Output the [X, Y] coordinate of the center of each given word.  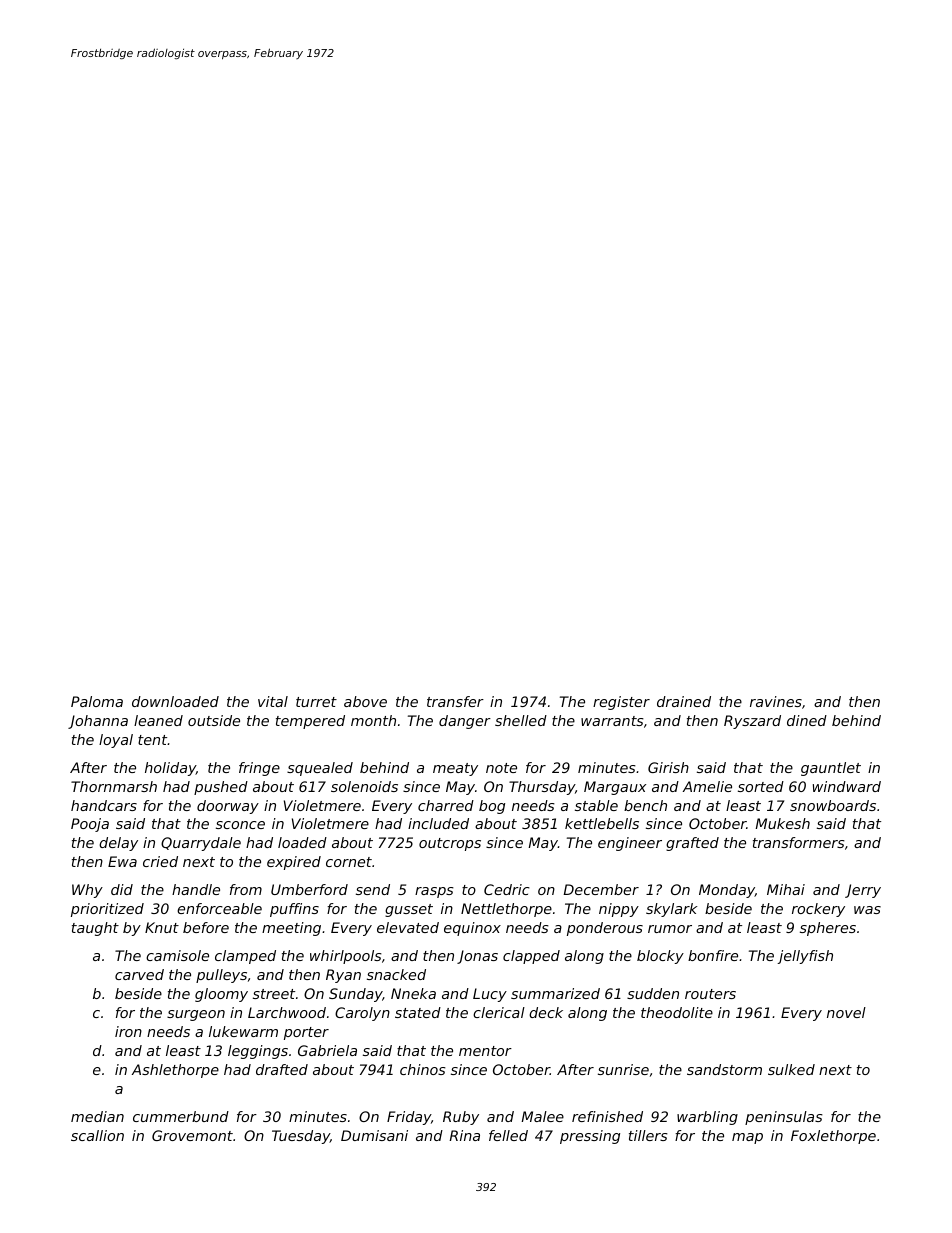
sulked [791, 1069]
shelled [521, 720]
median [97, 1116]
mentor [485, 1051]
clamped [245, 957]
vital [273, 701]
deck [546, 1012]
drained [684, 701]
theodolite [677, 1012]
